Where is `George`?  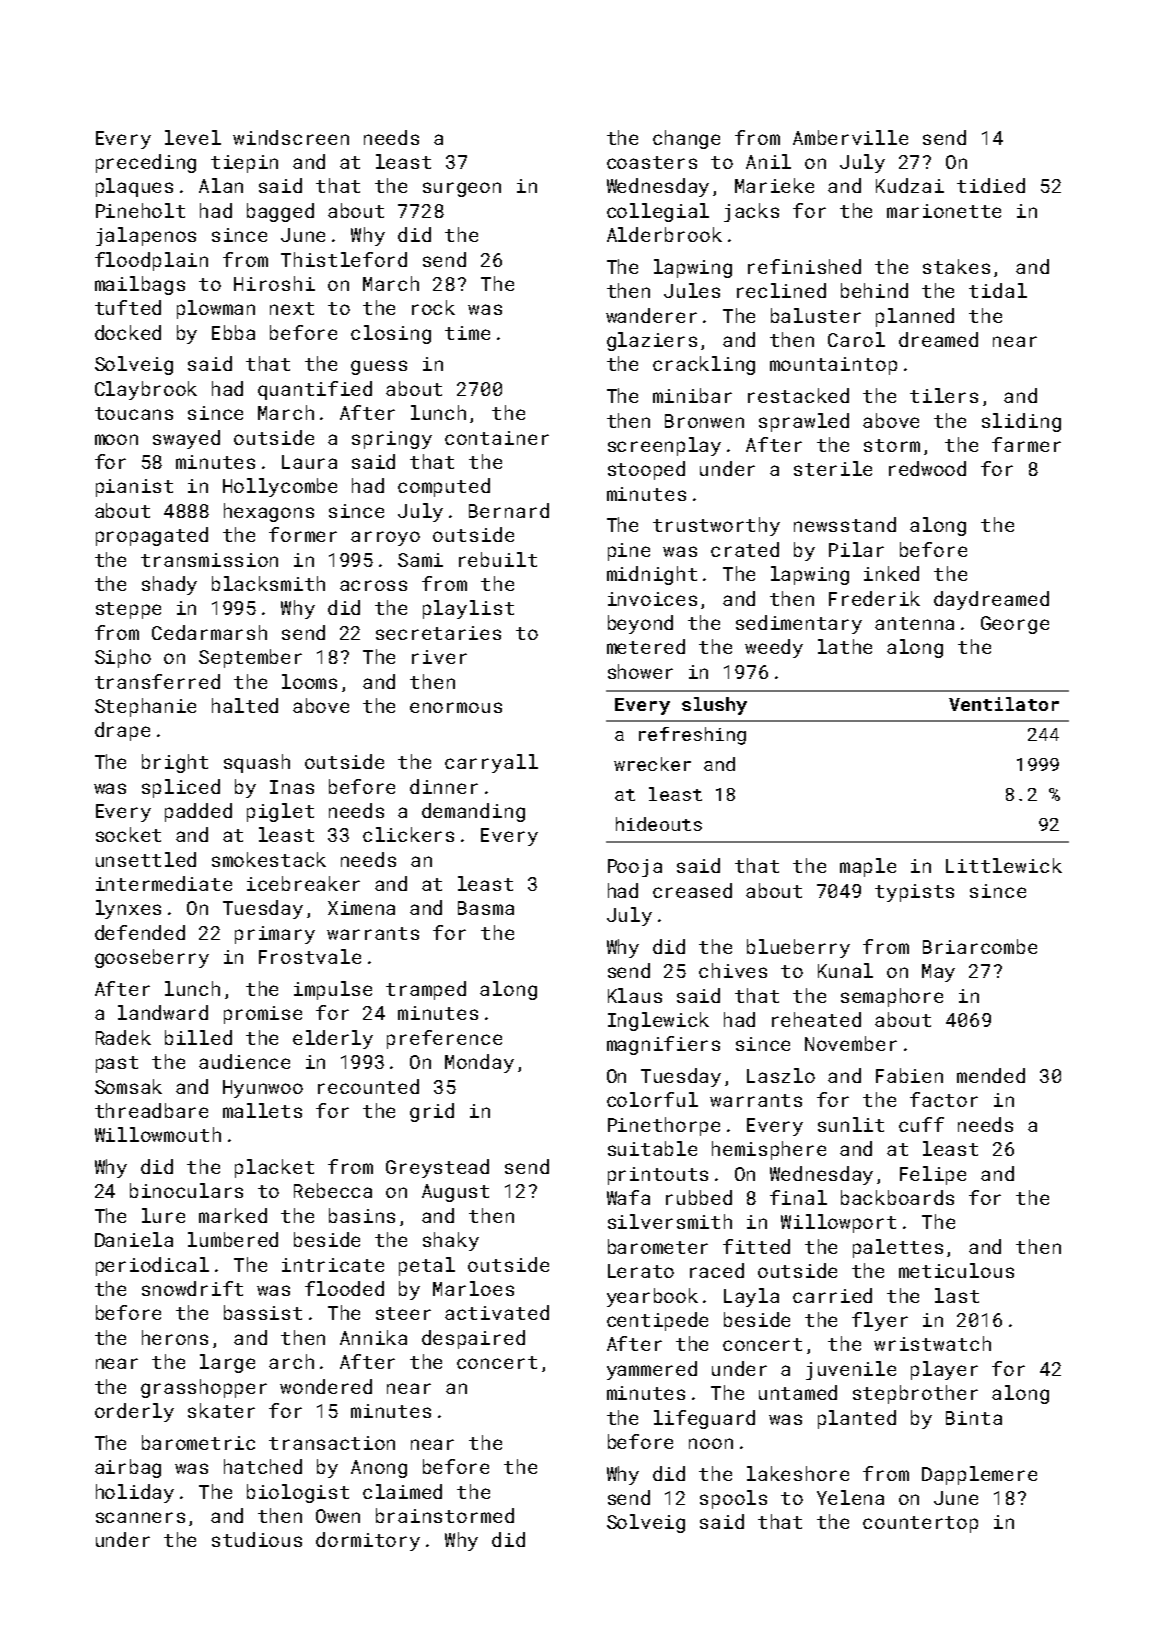
George is located at coordinates (1015, 625).
